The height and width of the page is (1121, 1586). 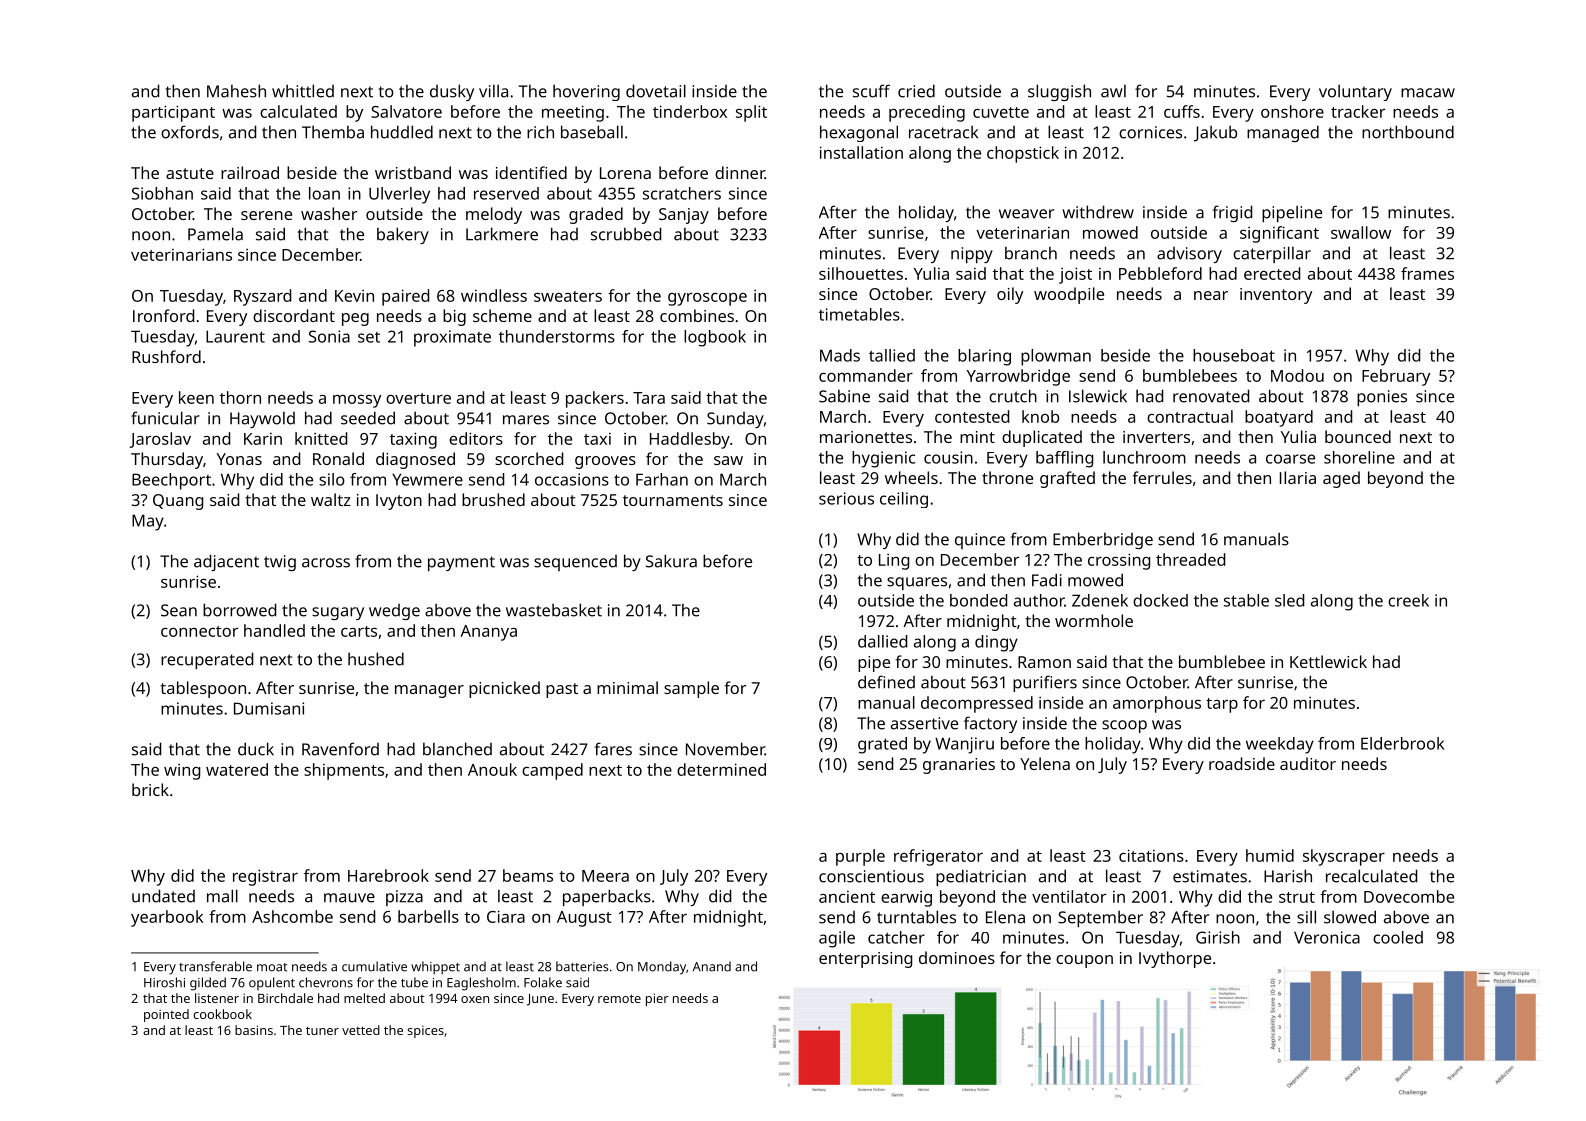 I want to click on basins, so click(x=254, y=1030).
